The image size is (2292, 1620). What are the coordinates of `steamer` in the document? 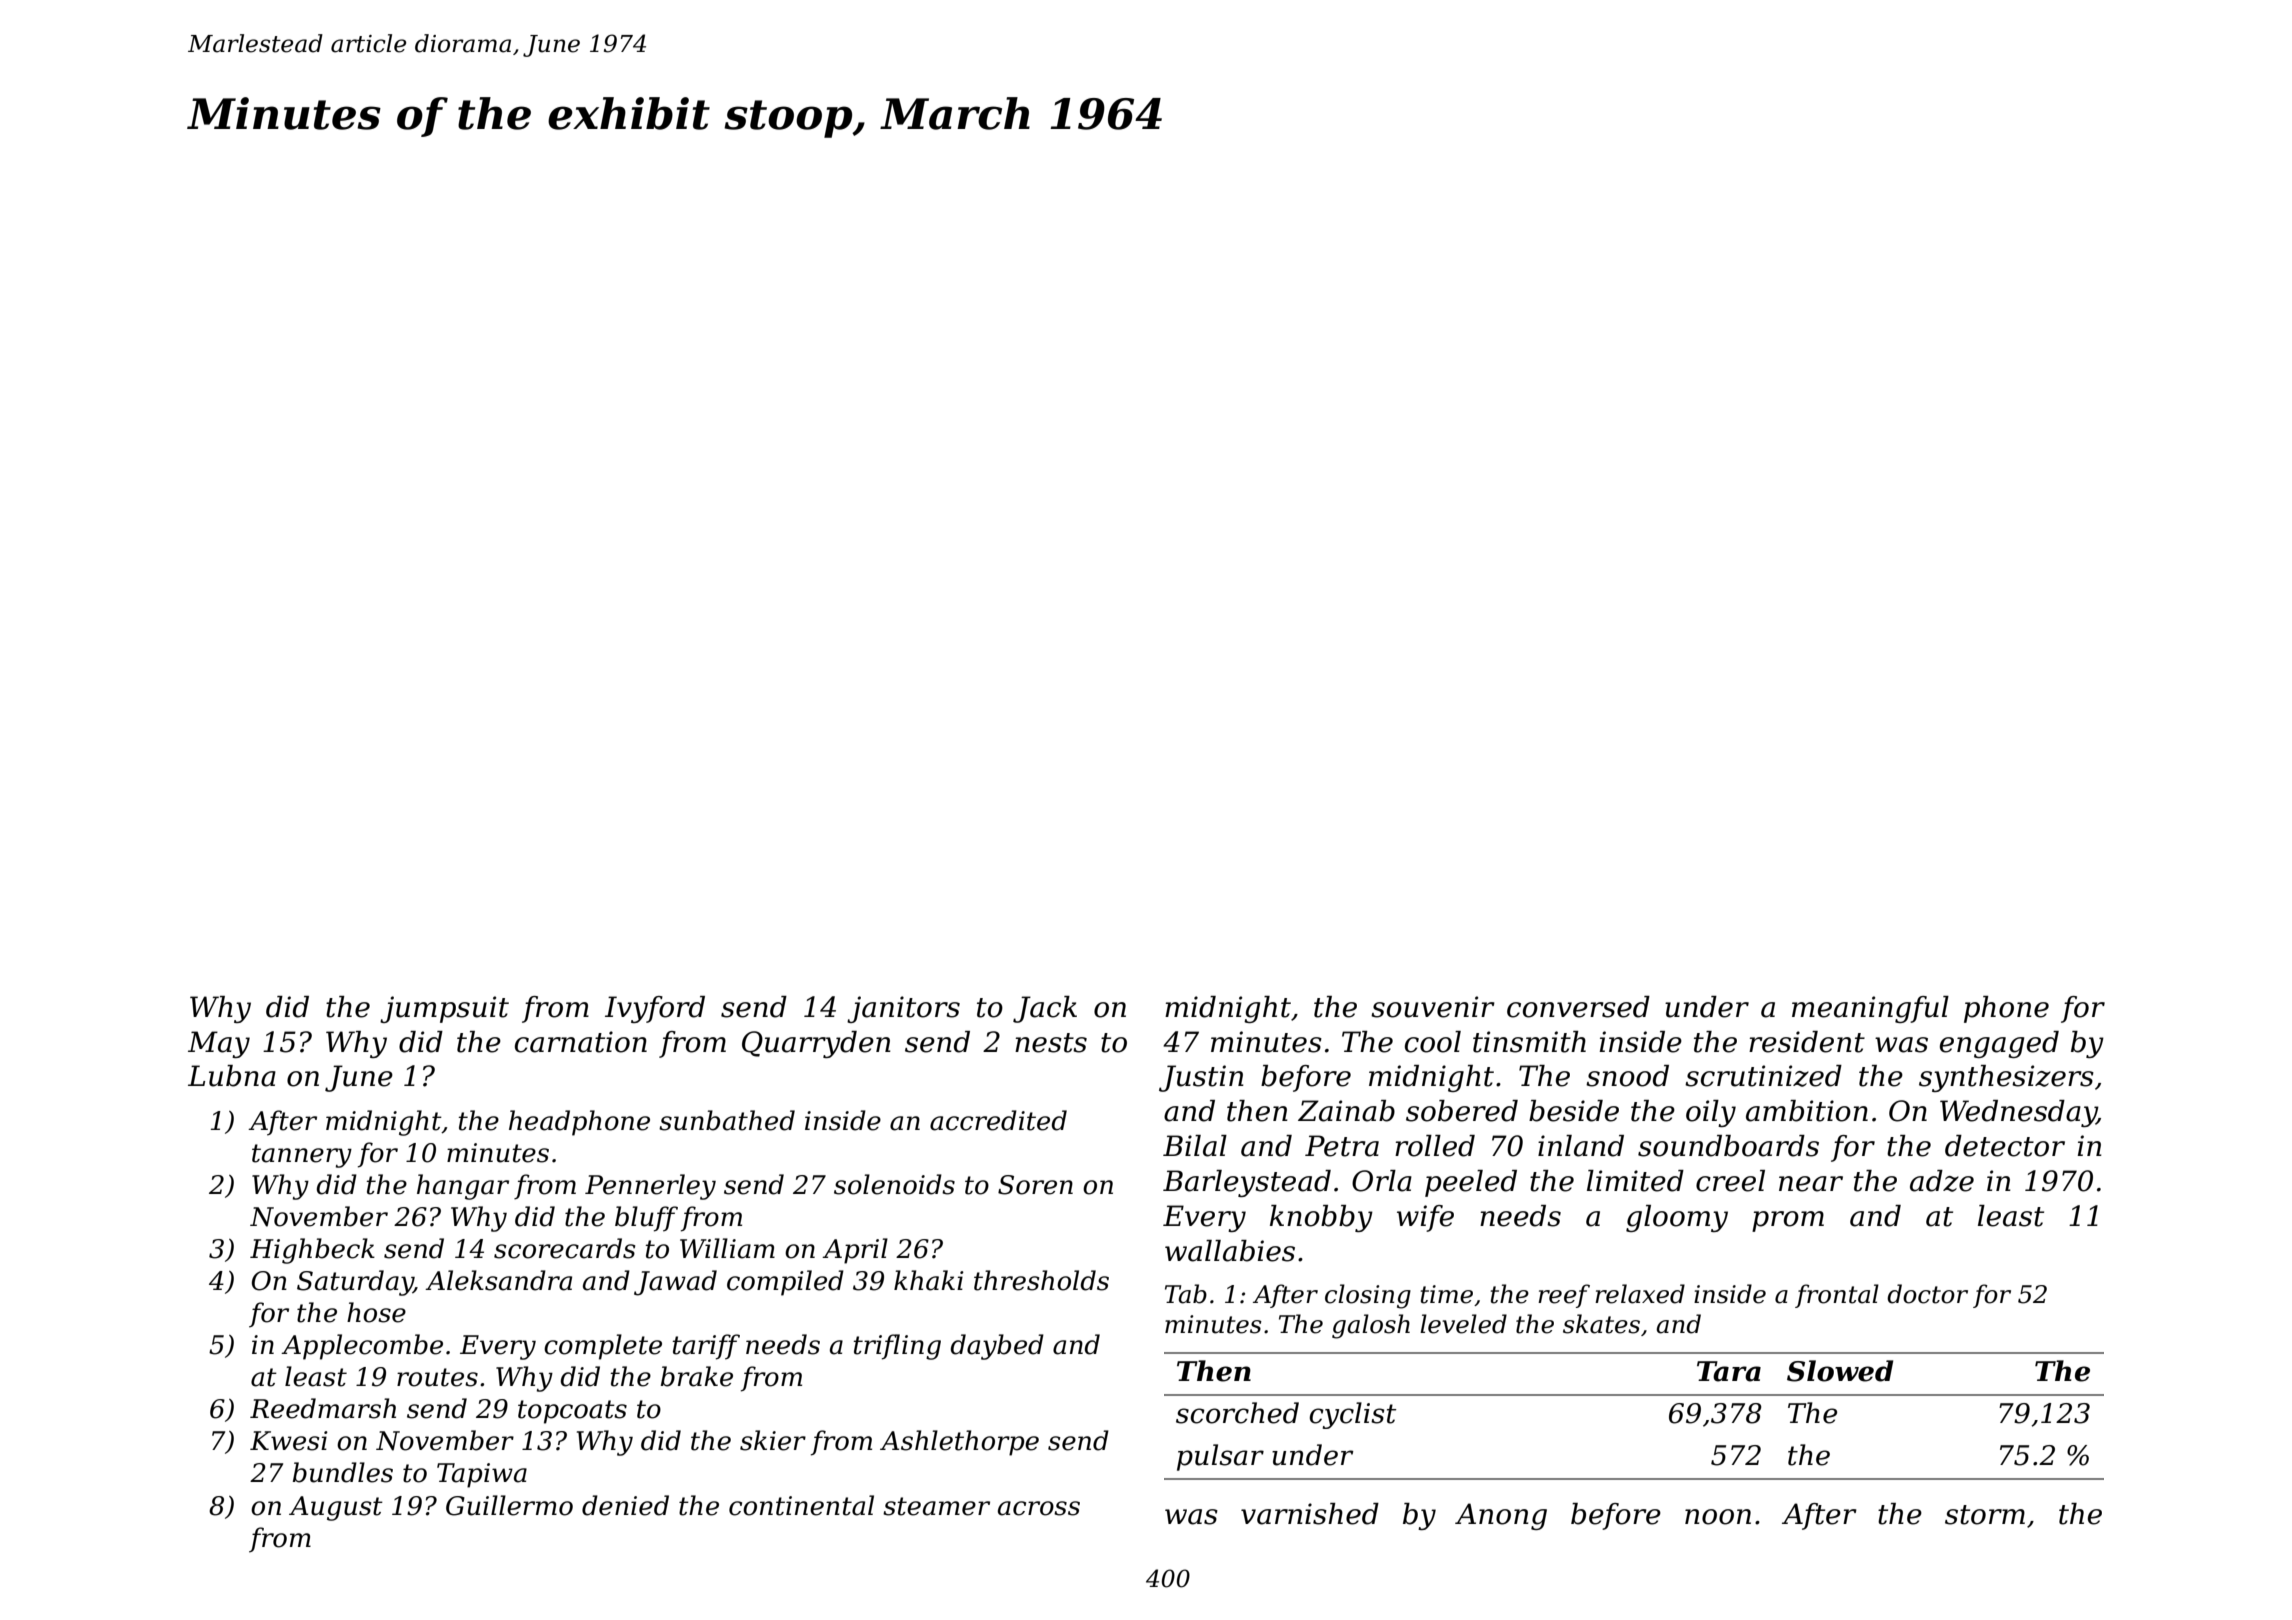 It's located at (936, 1506).
